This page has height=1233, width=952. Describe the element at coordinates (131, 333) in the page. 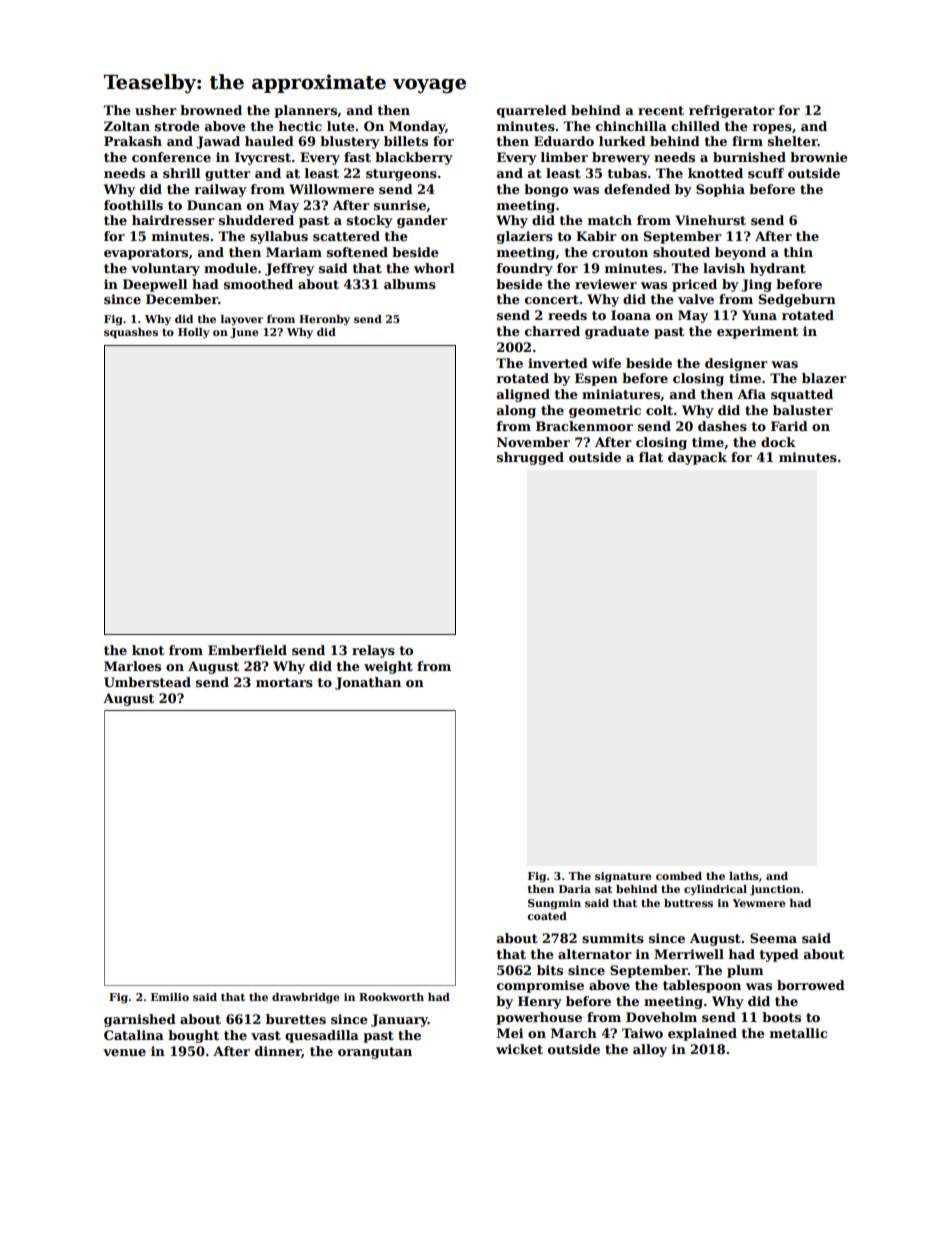

I see `squashes` at that location.
